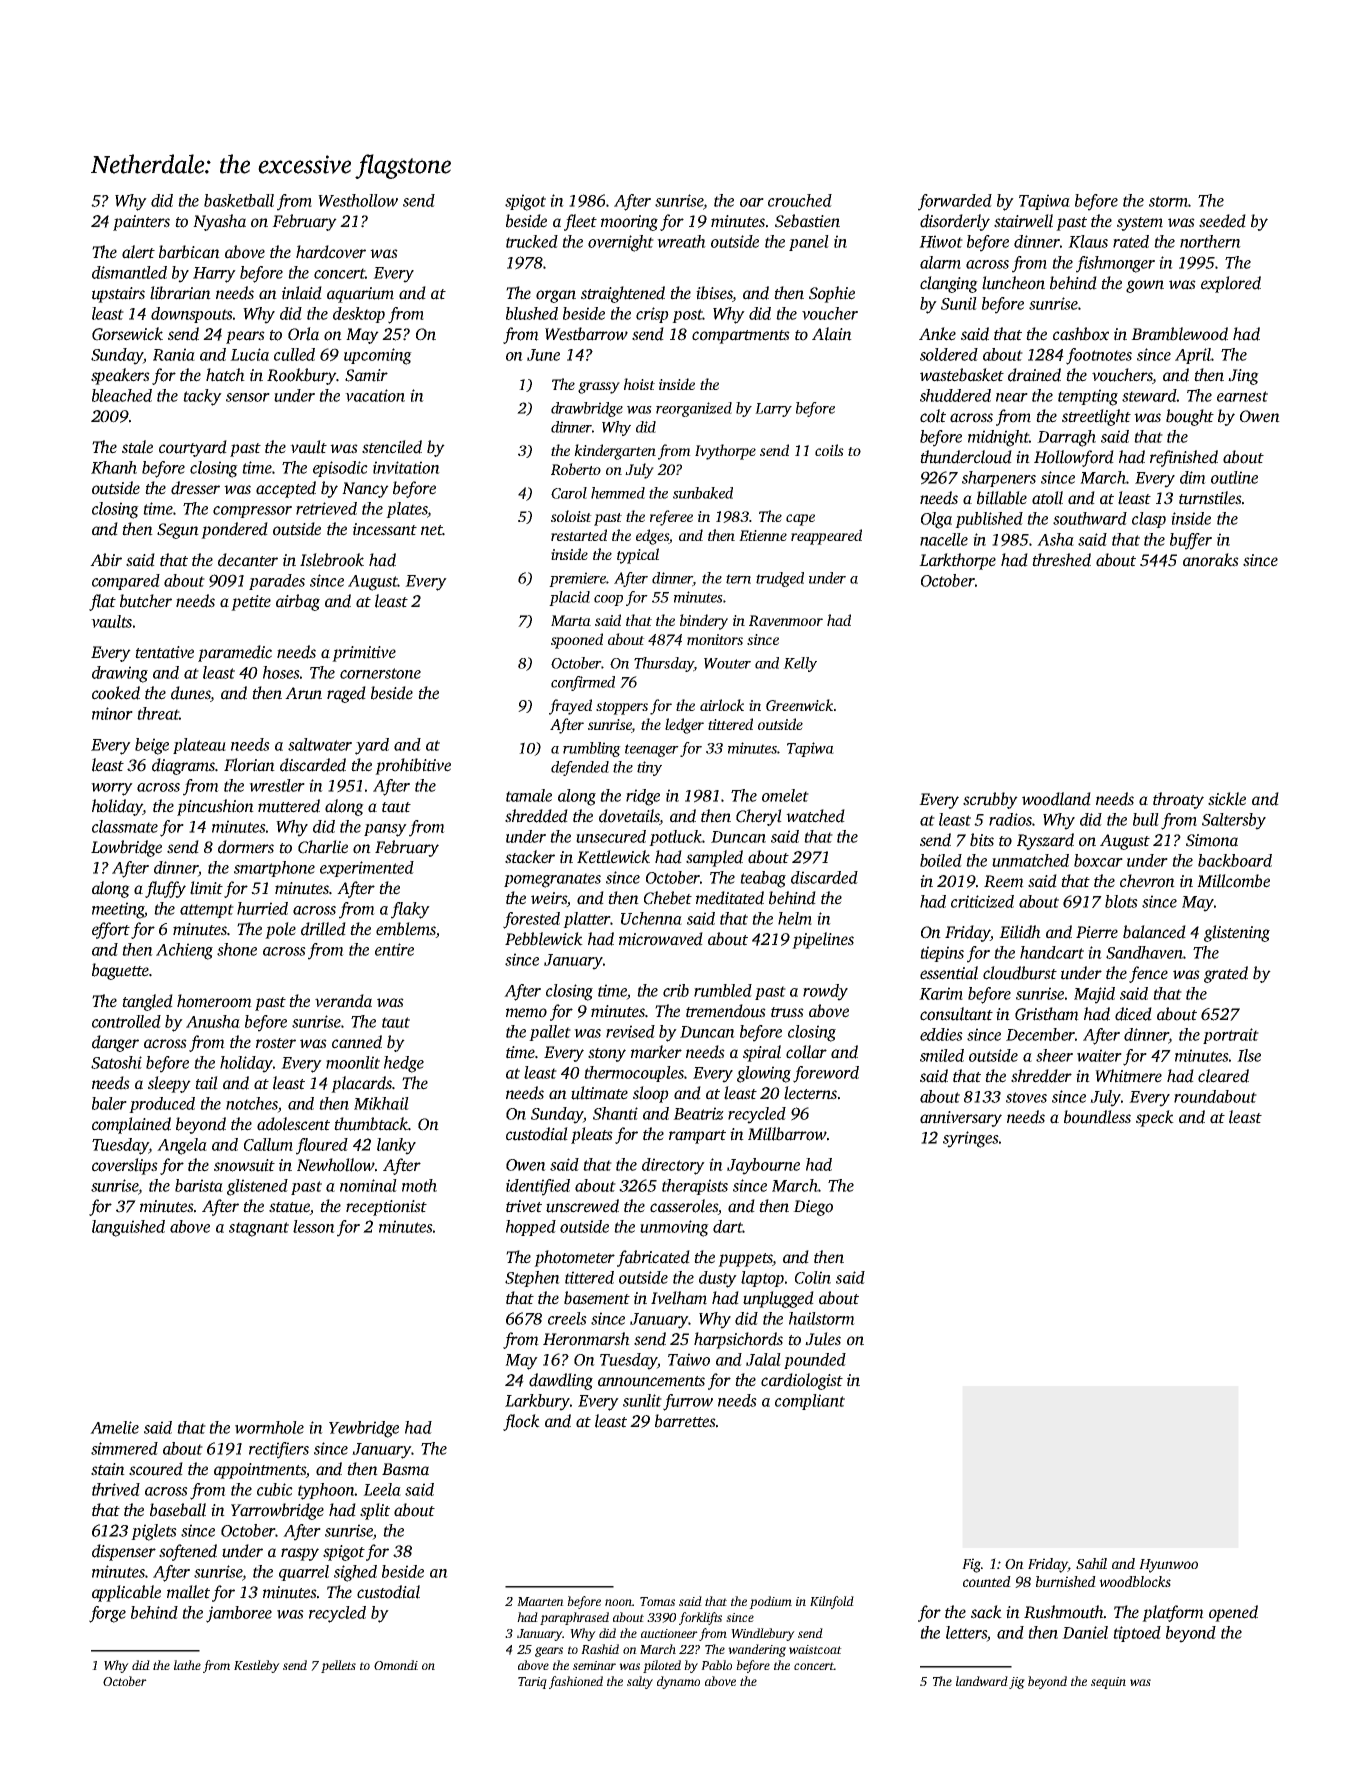 This page has width=1372, height=1776. I want to click on spiral, so click(762, 1053).
